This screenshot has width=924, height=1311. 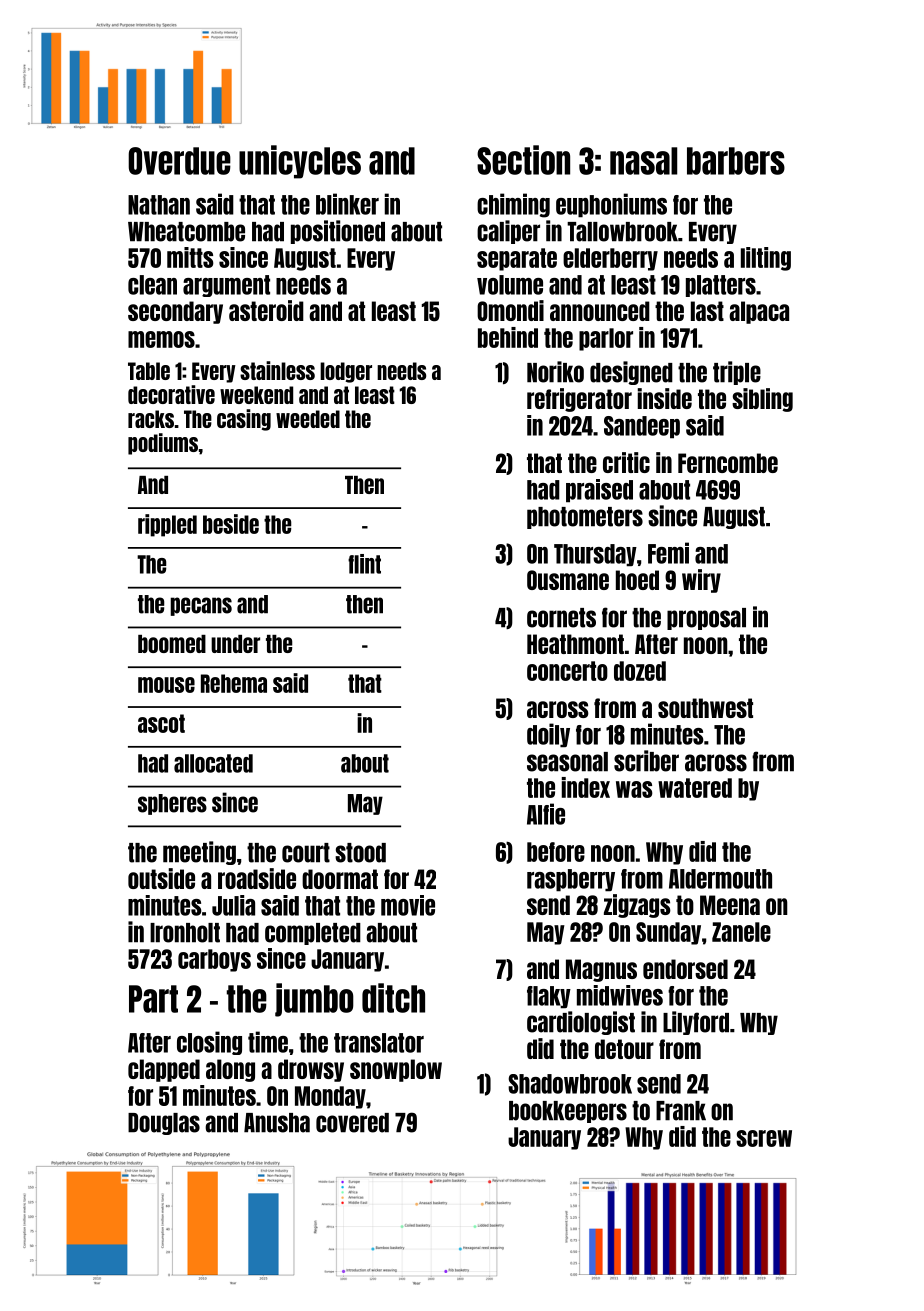 I want to click on Table, so click(x=149, y=371).
